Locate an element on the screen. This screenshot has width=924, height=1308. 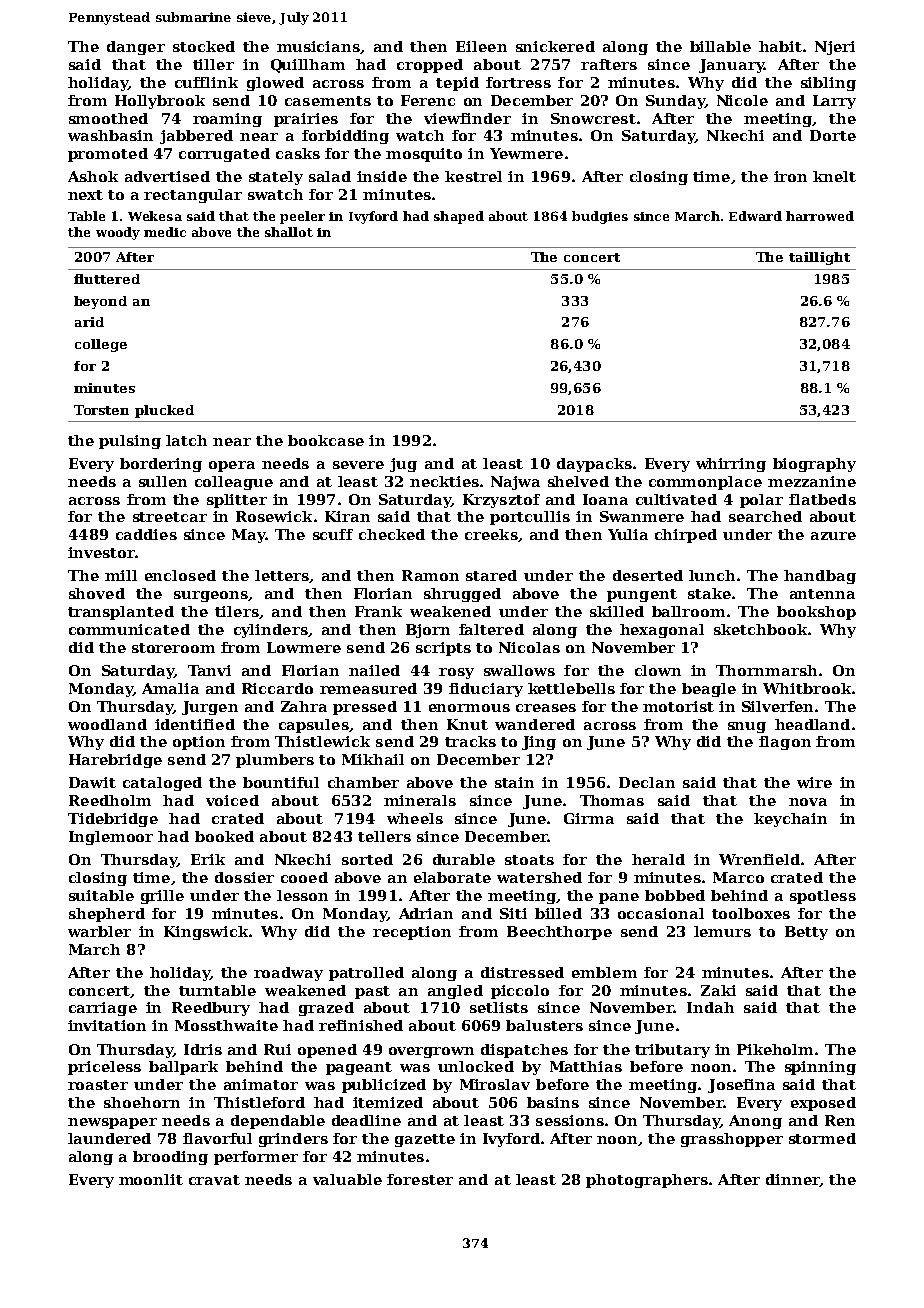
angled is located at coordinates (455, 992).
